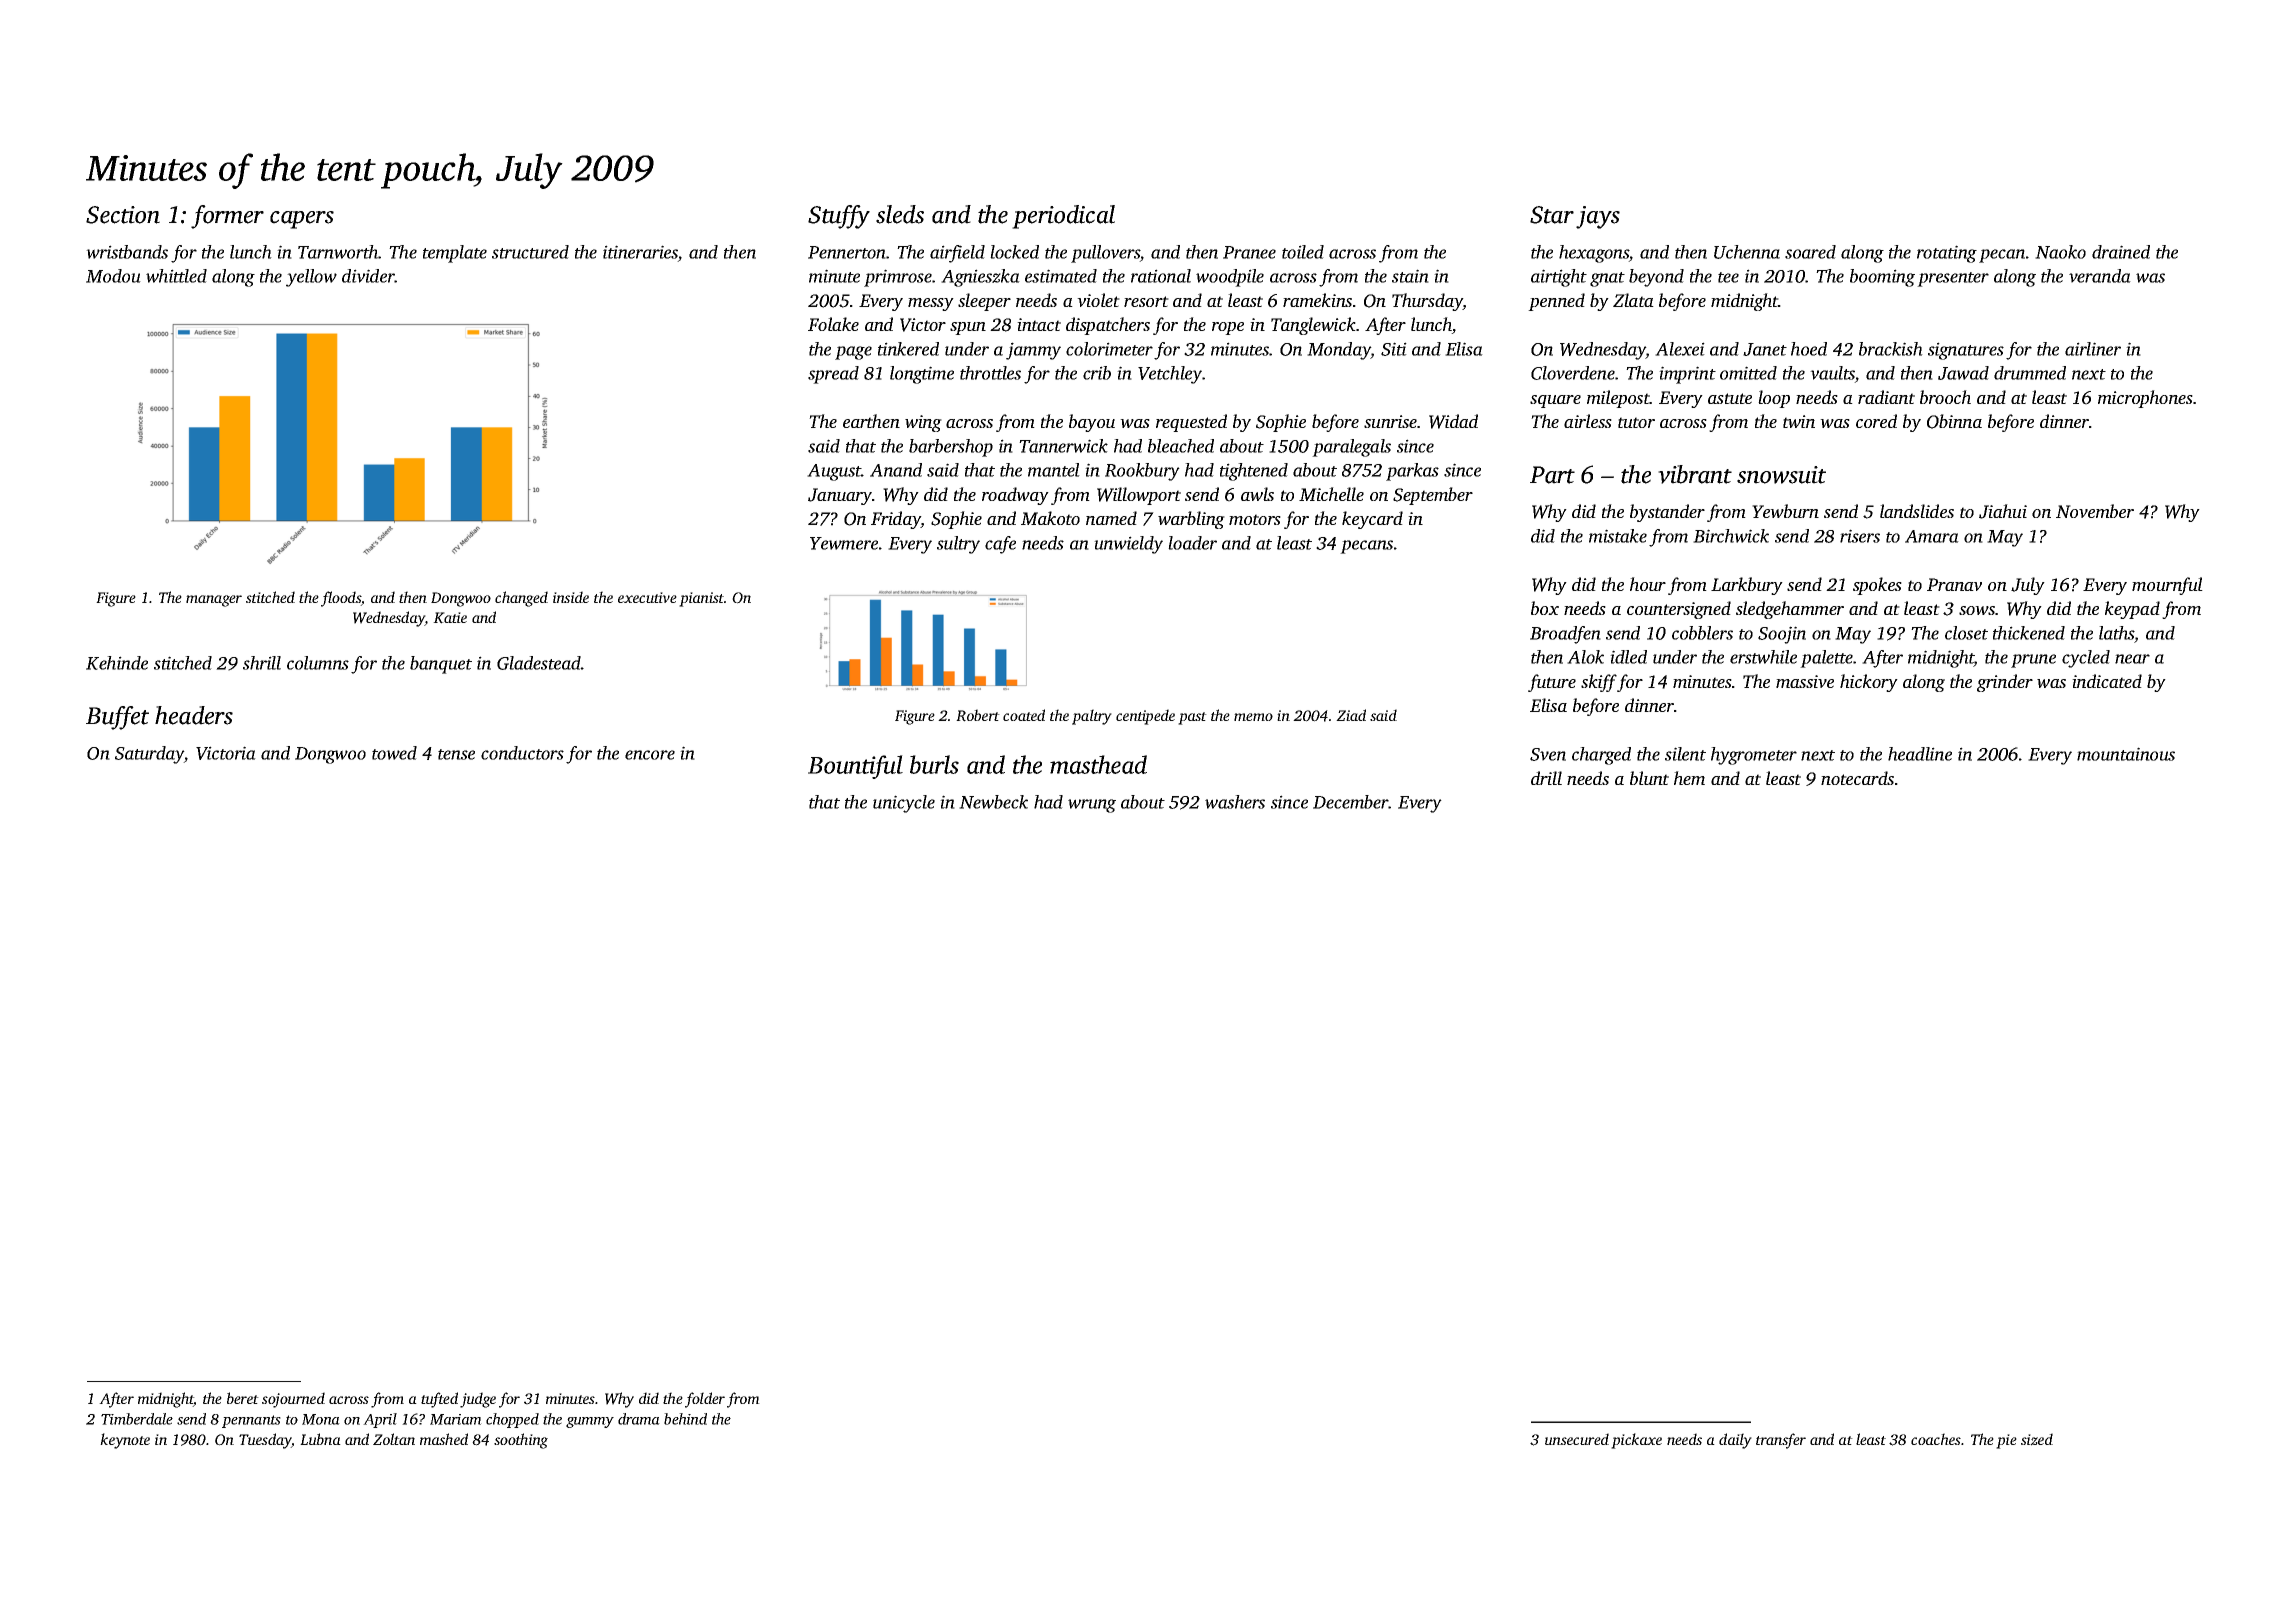  I want to click on wrung, so click(1092, 806).
